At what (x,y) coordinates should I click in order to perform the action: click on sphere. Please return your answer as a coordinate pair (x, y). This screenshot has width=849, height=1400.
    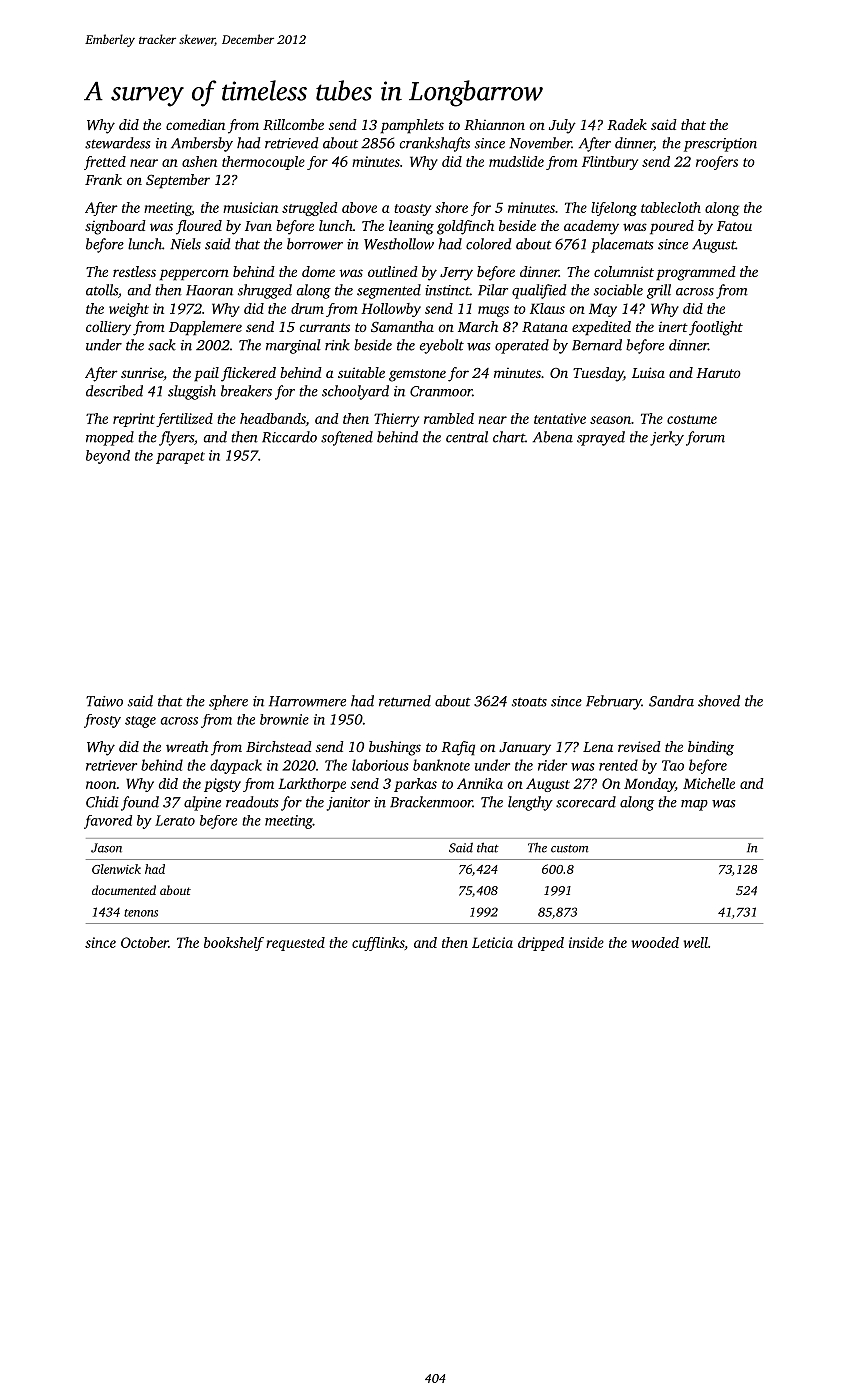
    Looking at the image, I should click on (228, 702).
